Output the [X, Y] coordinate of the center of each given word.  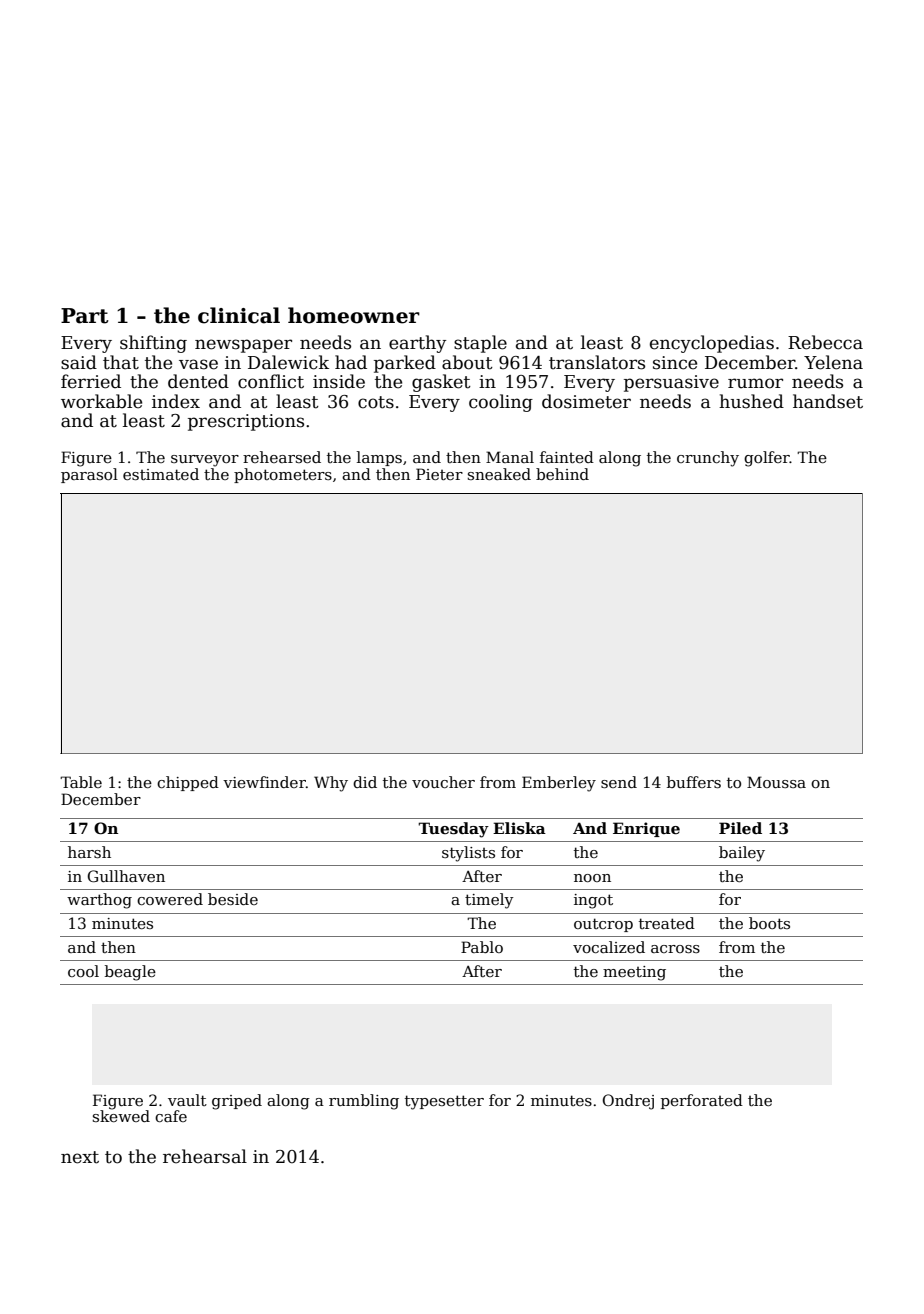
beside [233, 899]
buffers [694, 782]
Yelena [833, 362]
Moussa [776, 782]
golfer [767, 459]
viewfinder [264, 782]
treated [667, 923]
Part [84, 316]
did [365, 782]
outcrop [603, 925]
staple [480, 344]
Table [81, 782]
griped [237, 1102]
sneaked [499, 474]
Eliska [519, 828]
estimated [161, 474]
